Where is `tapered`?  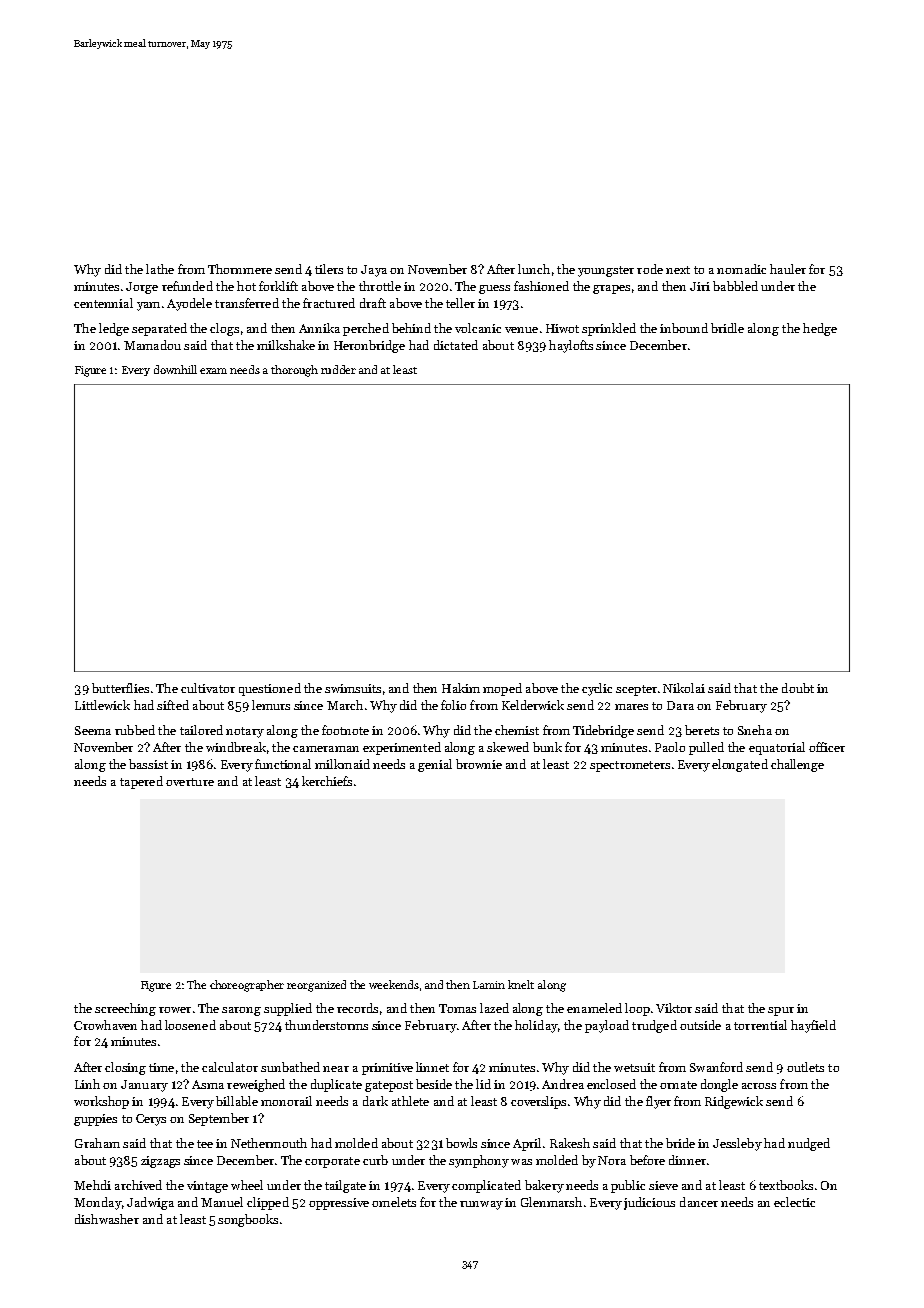
tapered is located at coordinates (141, 782).
